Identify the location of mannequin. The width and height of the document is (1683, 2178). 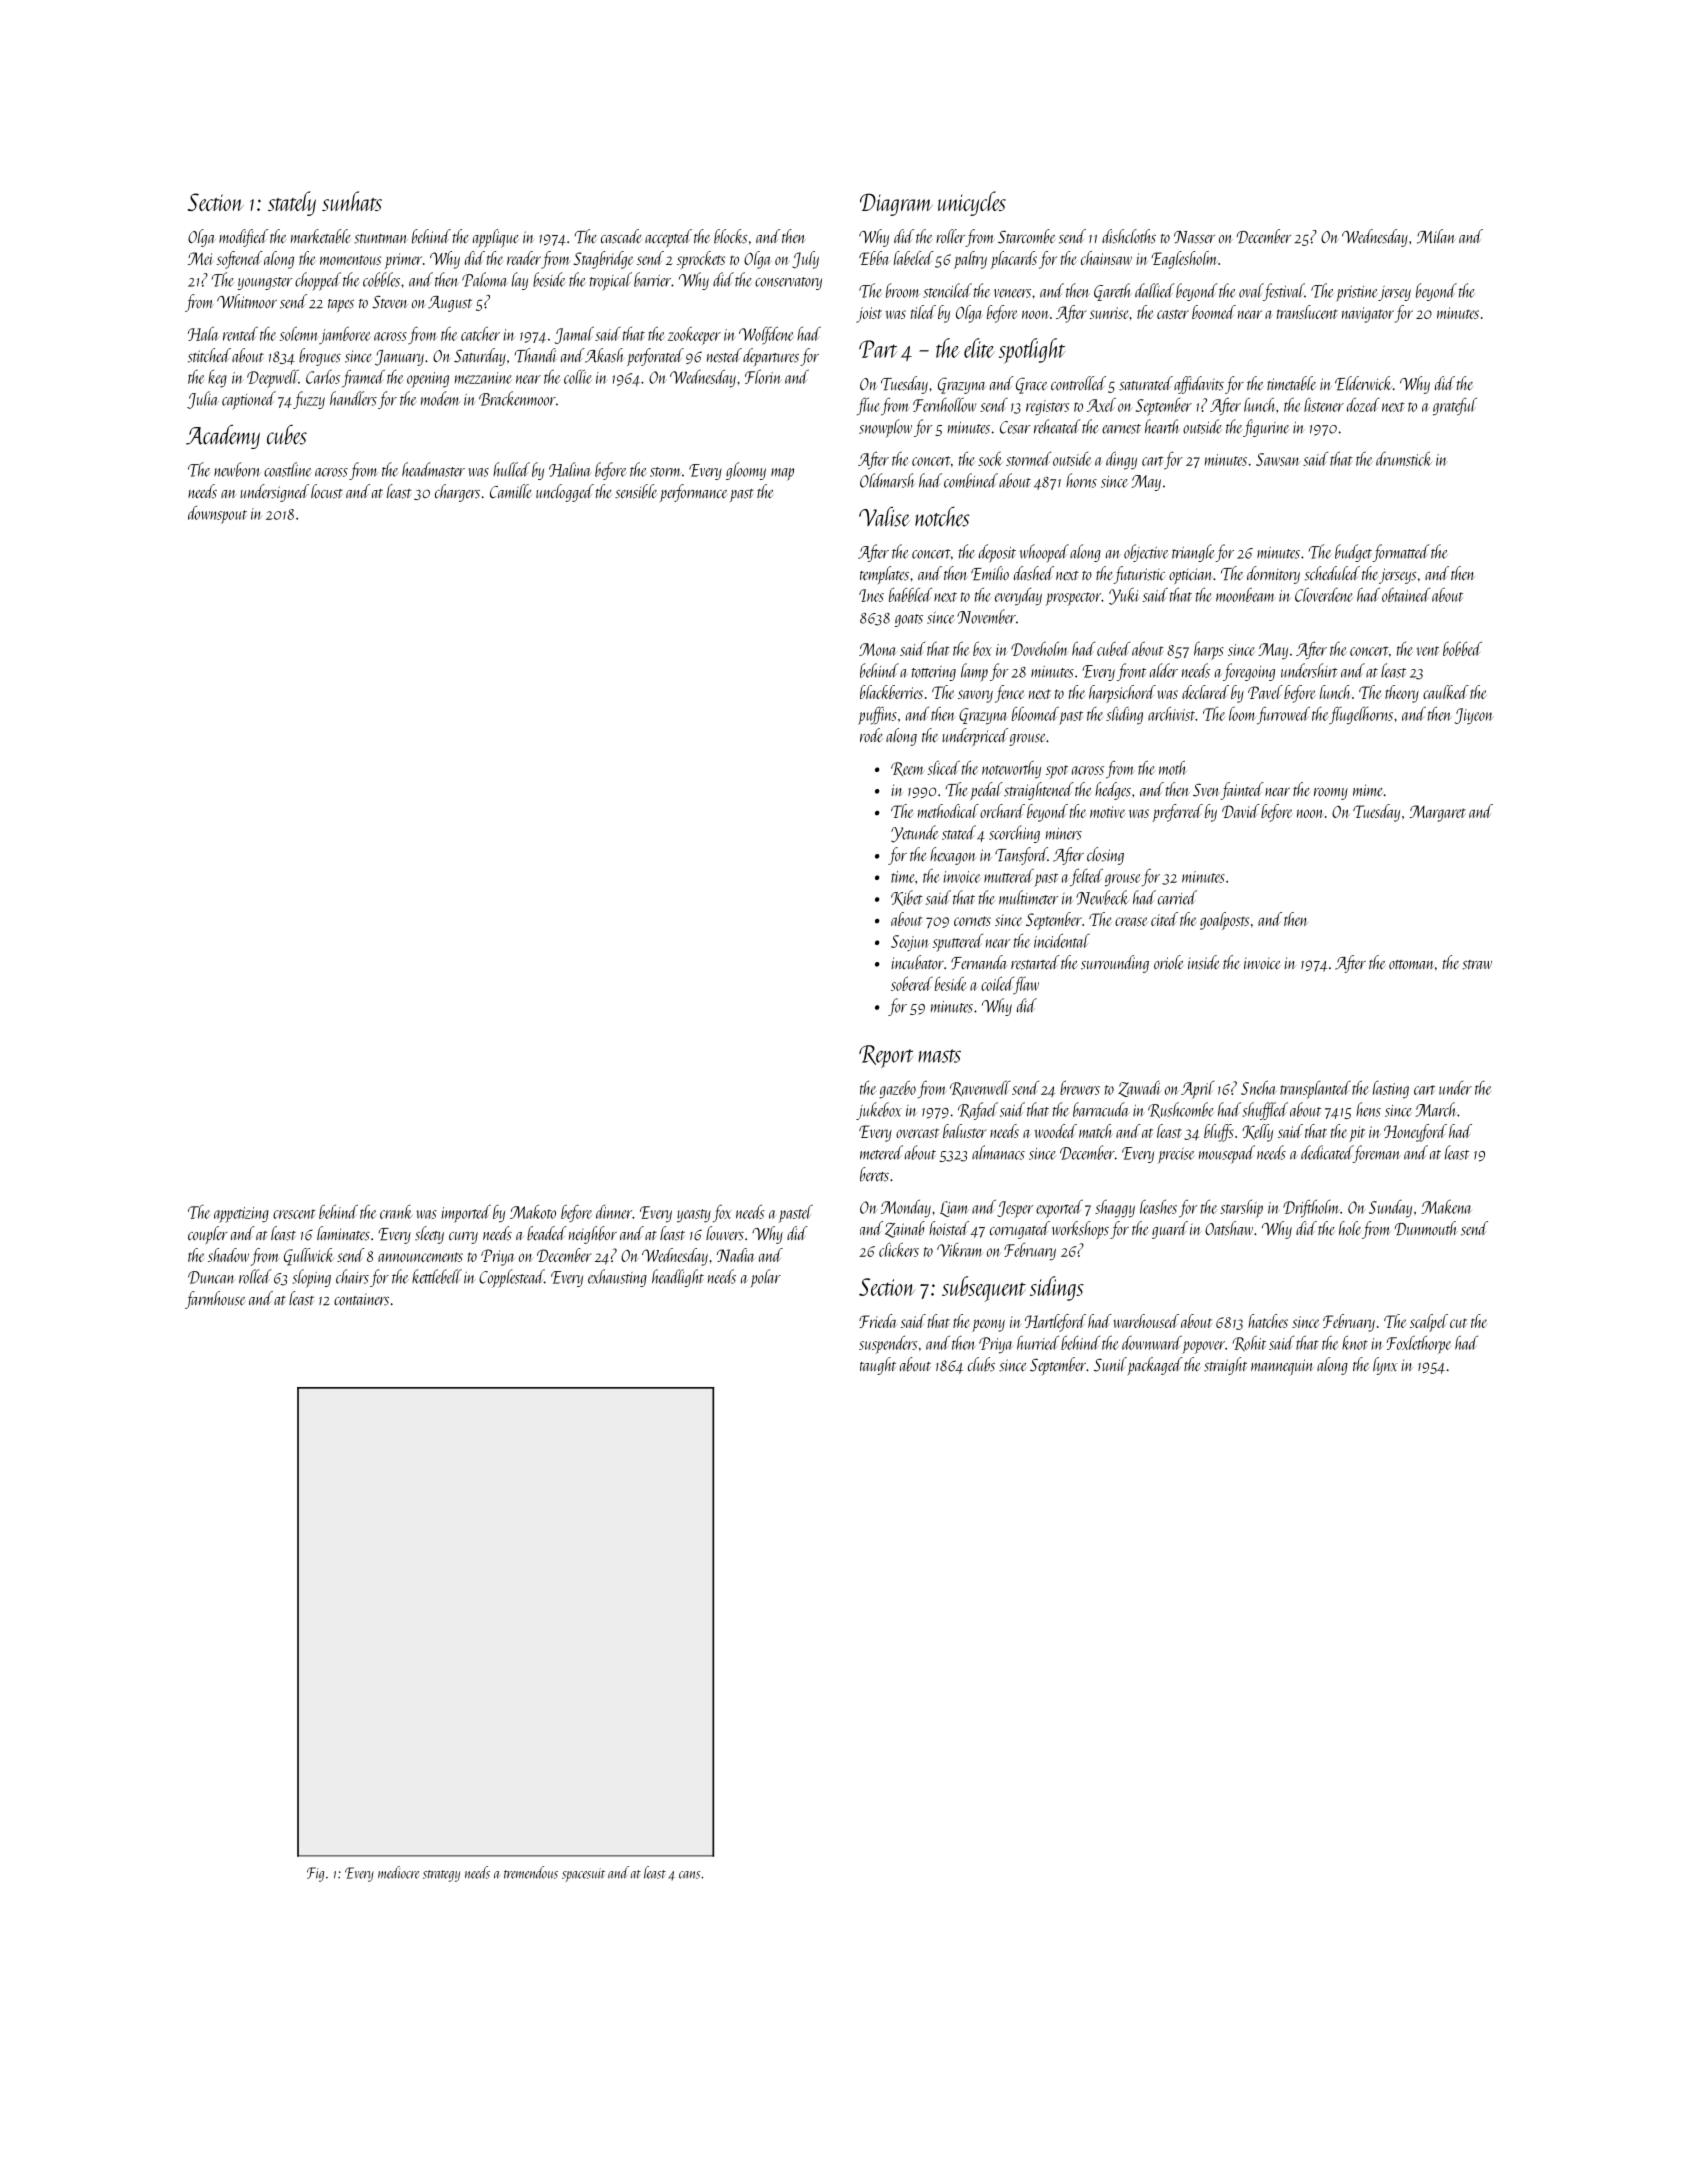
(1281, 1367).
